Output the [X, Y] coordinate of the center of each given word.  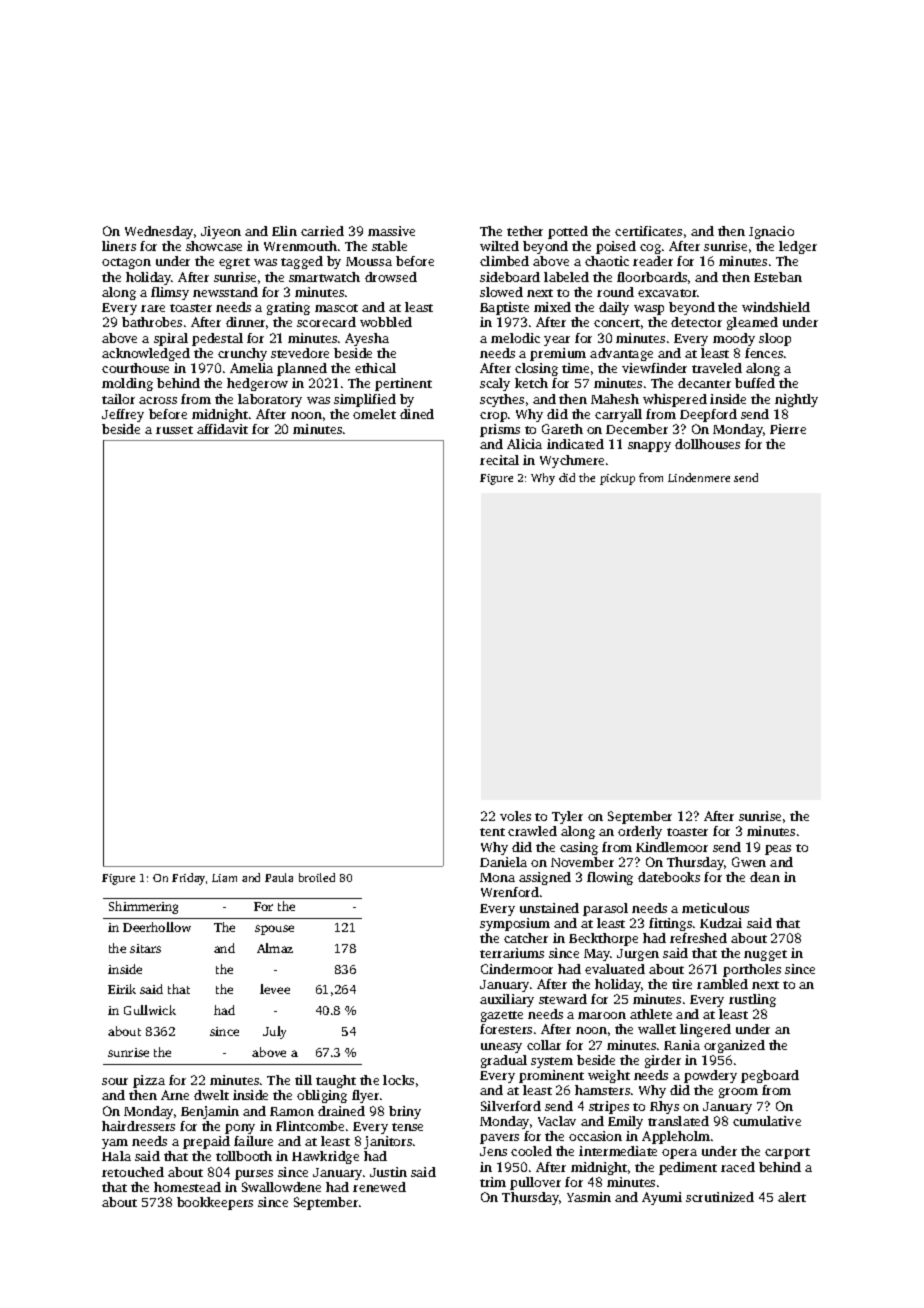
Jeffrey [123, 415]
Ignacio [771, 232]
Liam [224, 878]
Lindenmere [699, 477]
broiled [317, 877]
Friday [188, 879]
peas [778, 850]
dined [417, 414]
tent [492, 832]
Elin [284, 231]
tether [525, 231]
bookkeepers [215, 1203]
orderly [640, 832]
